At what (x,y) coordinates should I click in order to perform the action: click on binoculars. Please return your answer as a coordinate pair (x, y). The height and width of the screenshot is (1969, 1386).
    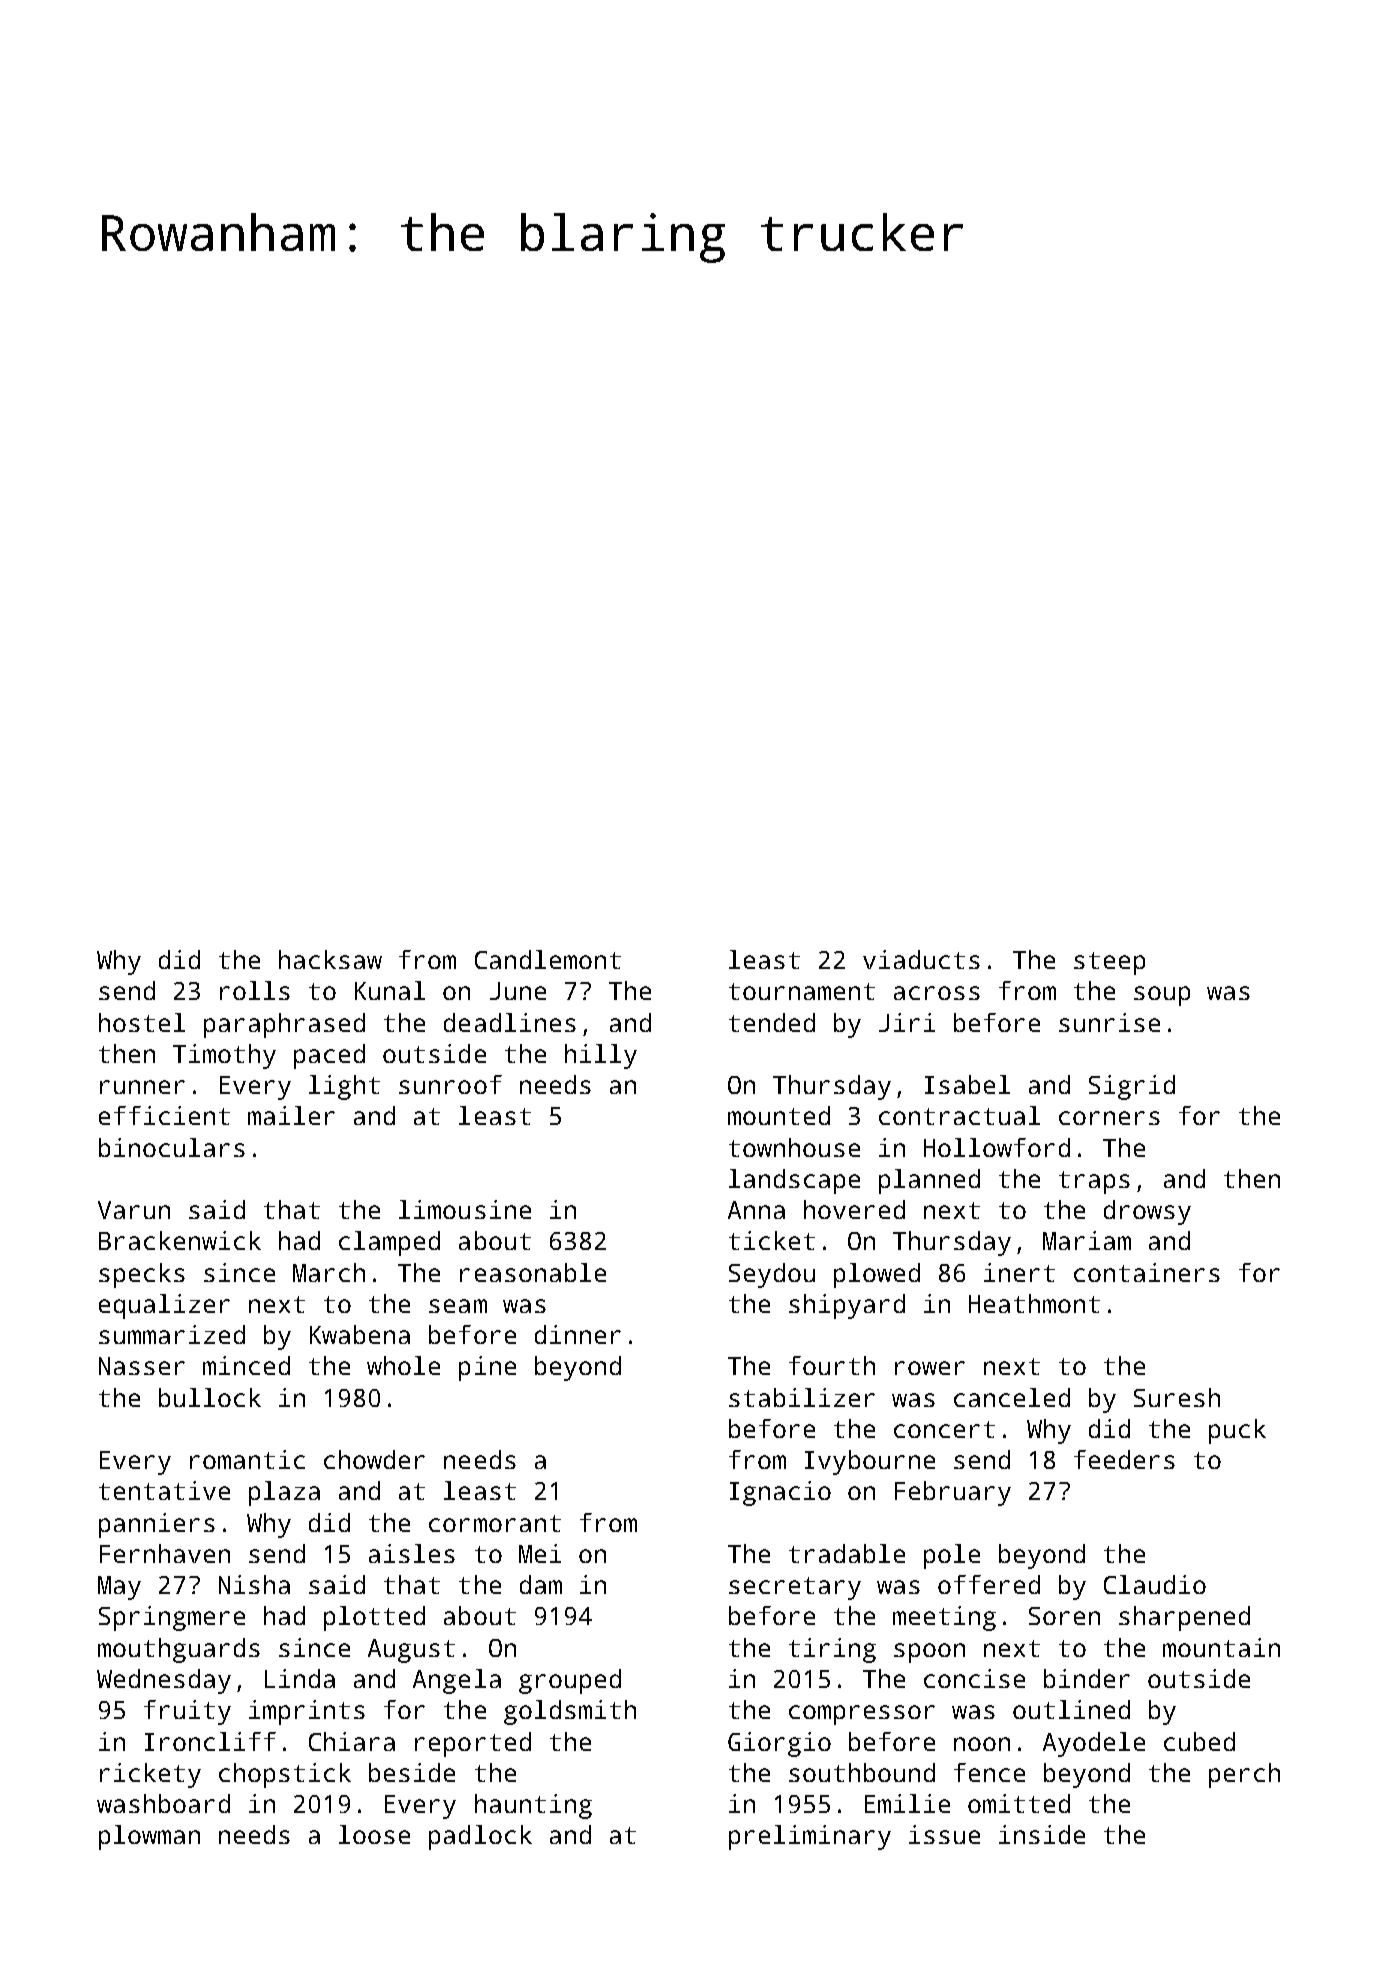
    Looking at the image, I should click on (172, 1147).
